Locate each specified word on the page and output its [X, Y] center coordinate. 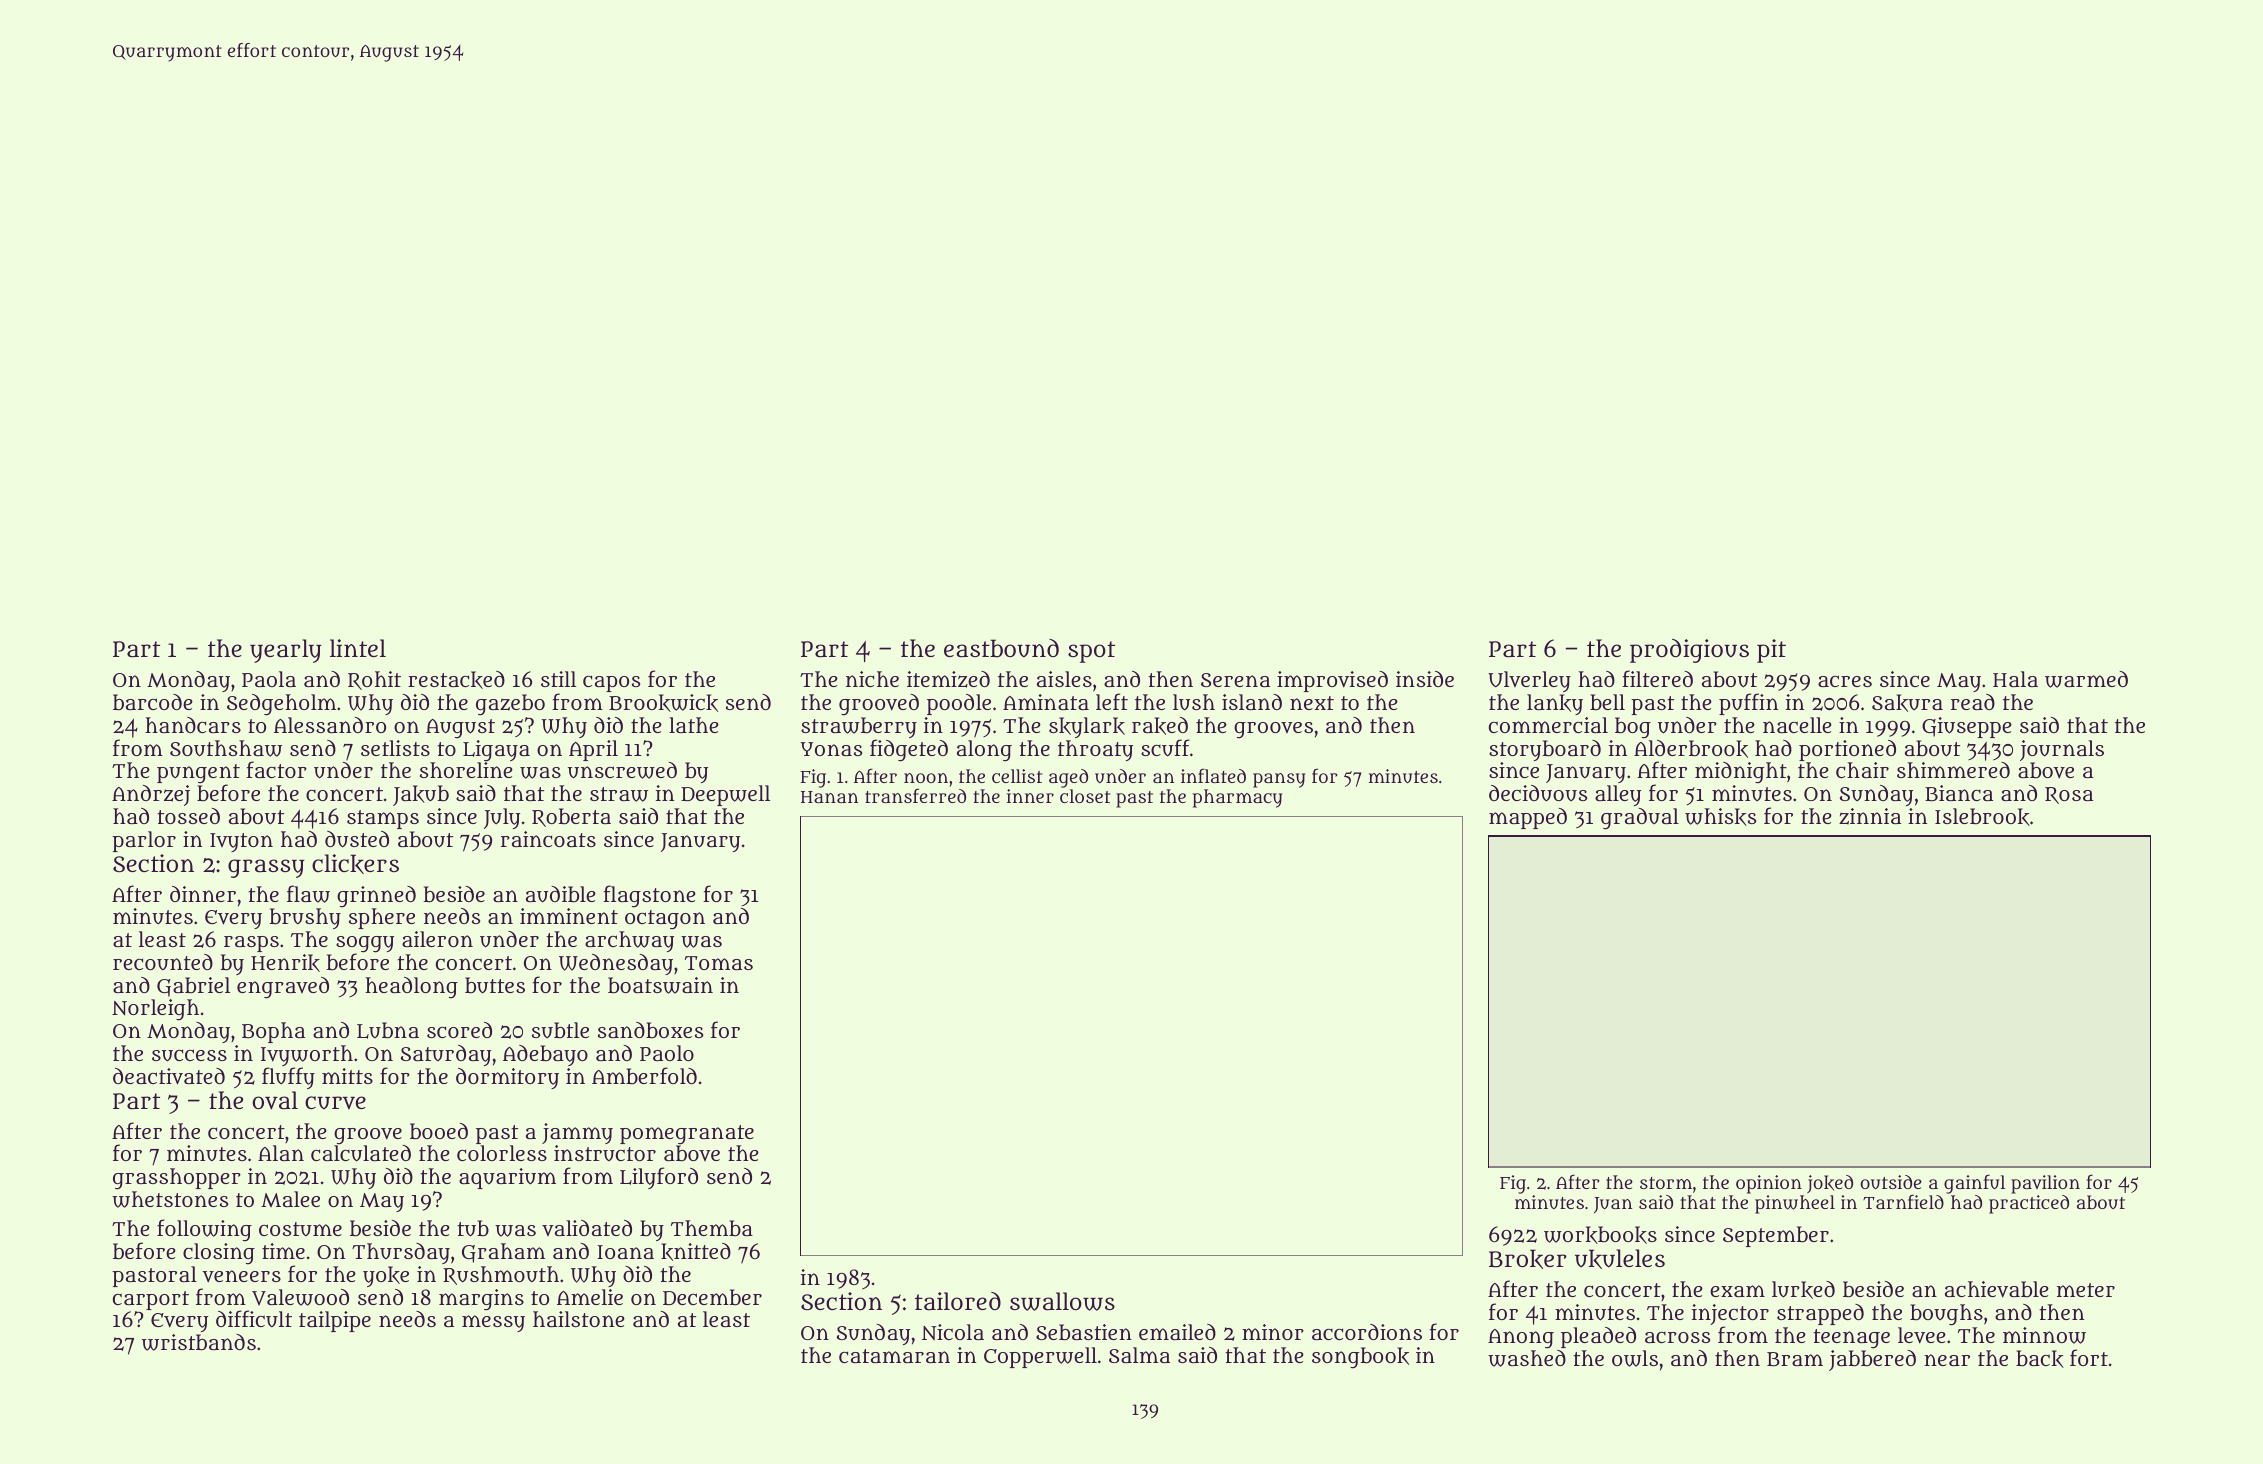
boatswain [660, 985]
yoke [386, 1276]
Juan [1613, 1205]
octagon [665, 920]
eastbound [1001, 648]
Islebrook [1982, 817]
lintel [358, 648]
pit [1771, 651]
